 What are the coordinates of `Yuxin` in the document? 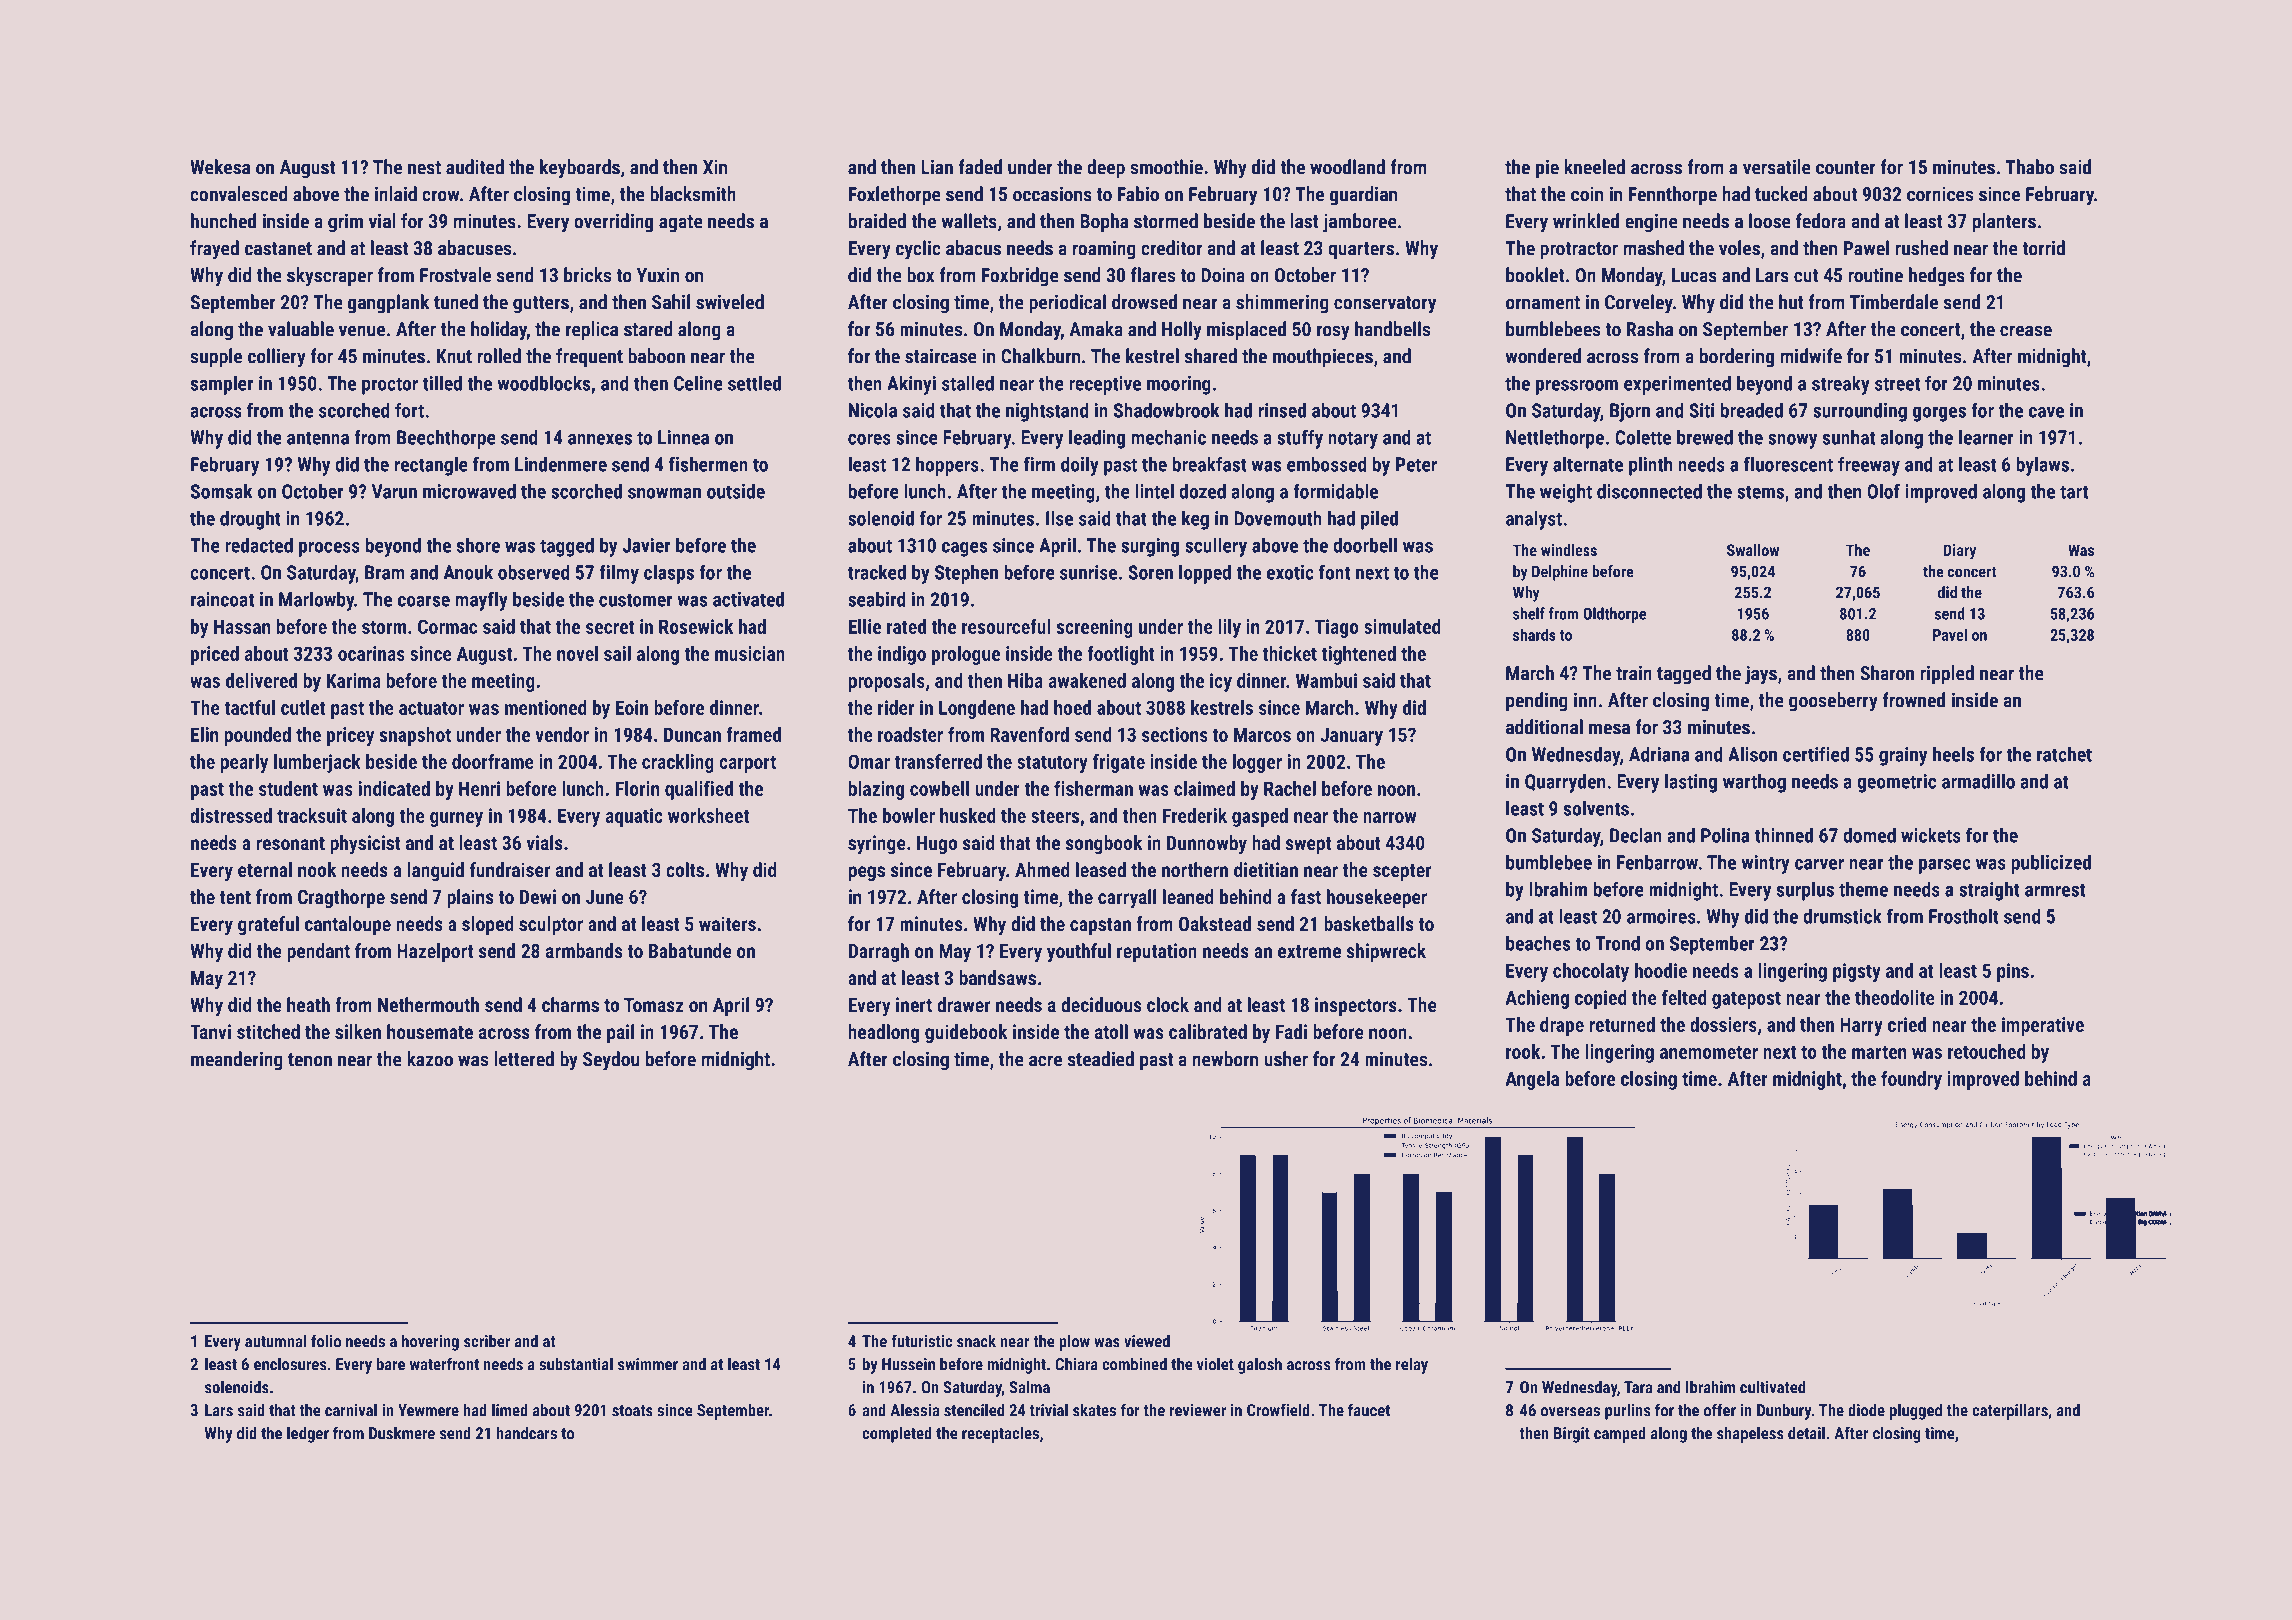 It's located at (658, 275).
